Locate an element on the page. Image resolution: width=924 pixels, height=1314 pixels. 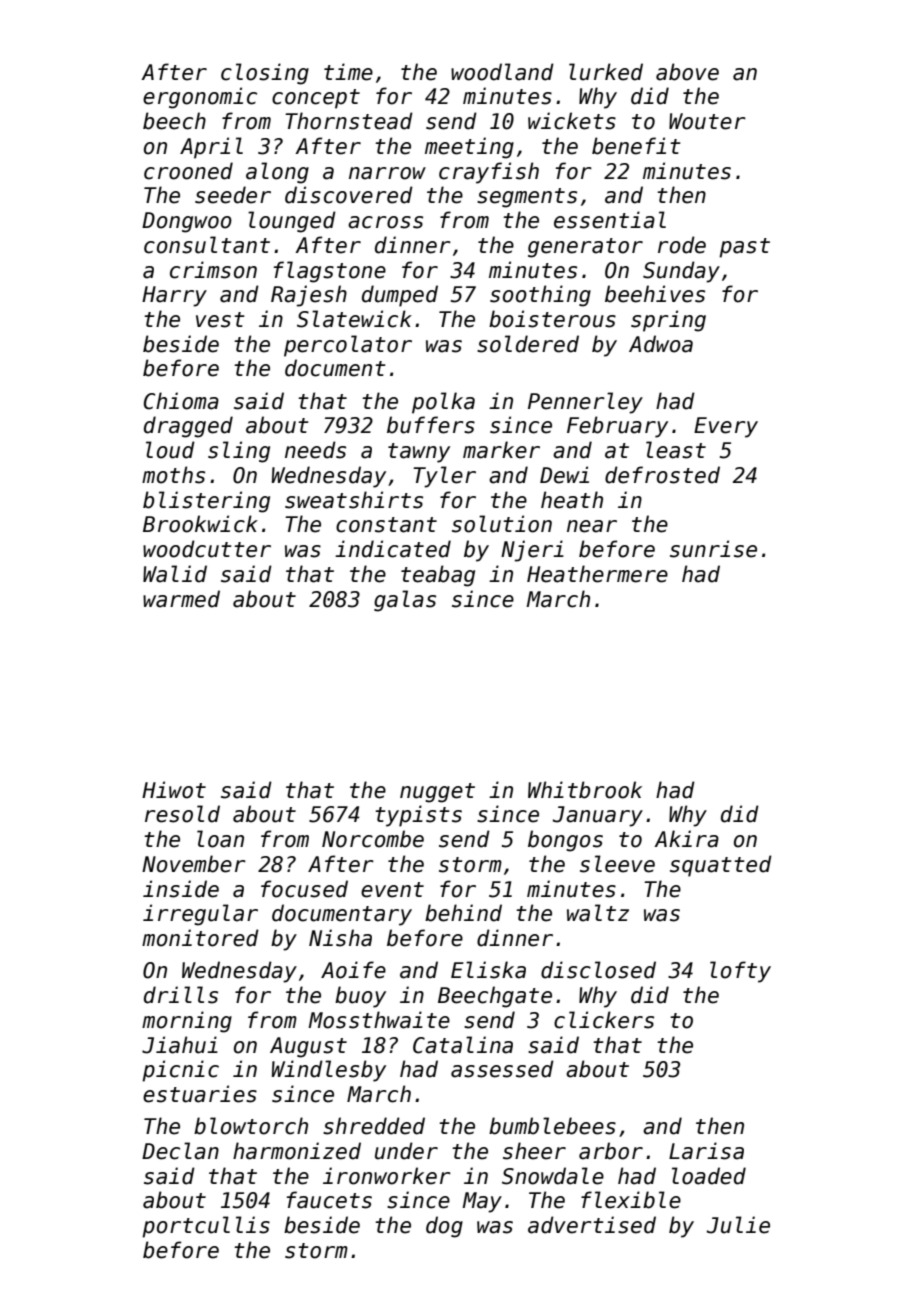
Wouter is located at coordinates (707, 121).
